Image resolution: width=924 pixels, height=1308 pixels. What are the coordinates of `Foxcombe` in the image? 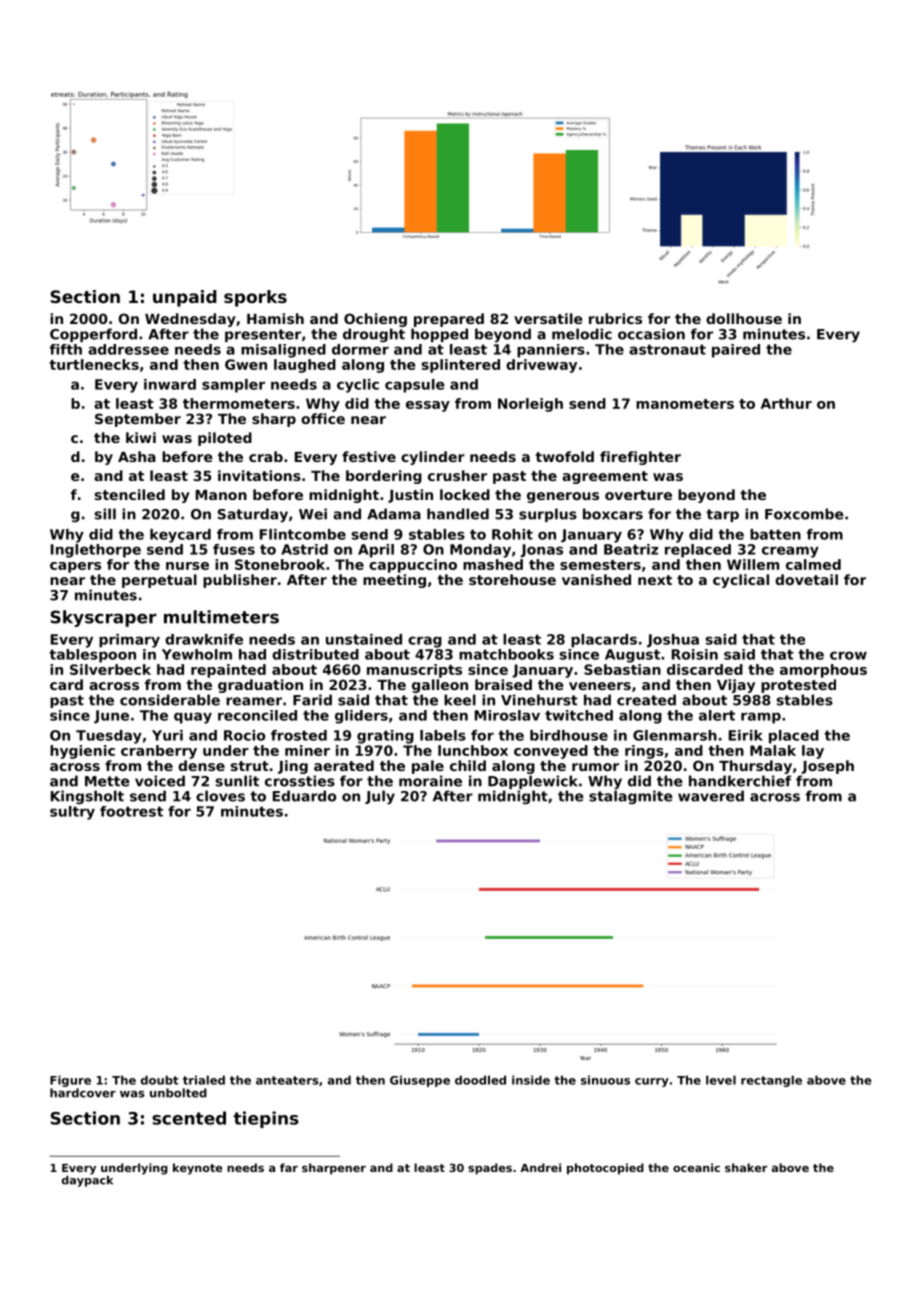 It's located at (804, 514).
